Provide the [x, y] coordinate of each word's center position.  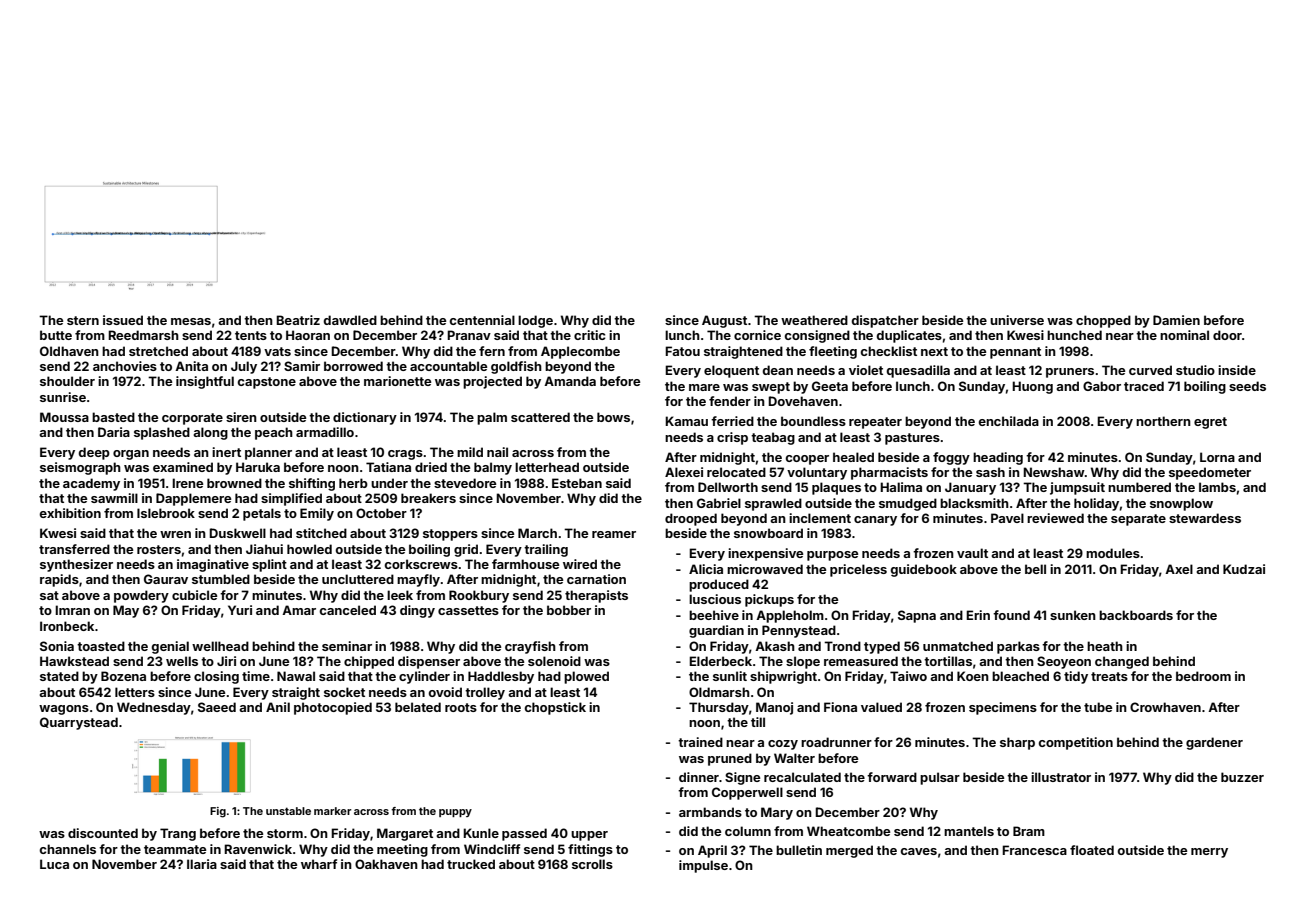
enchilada [1008, 421]
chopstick [555, 708]
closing [216, 677]
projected [492, 382]
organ [131, 455]
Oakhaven [386, 864]
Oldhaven [69, 351]
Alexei [684, 472]
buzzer [1242, 777]
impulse [703, 866]
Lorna [1217, 457]
